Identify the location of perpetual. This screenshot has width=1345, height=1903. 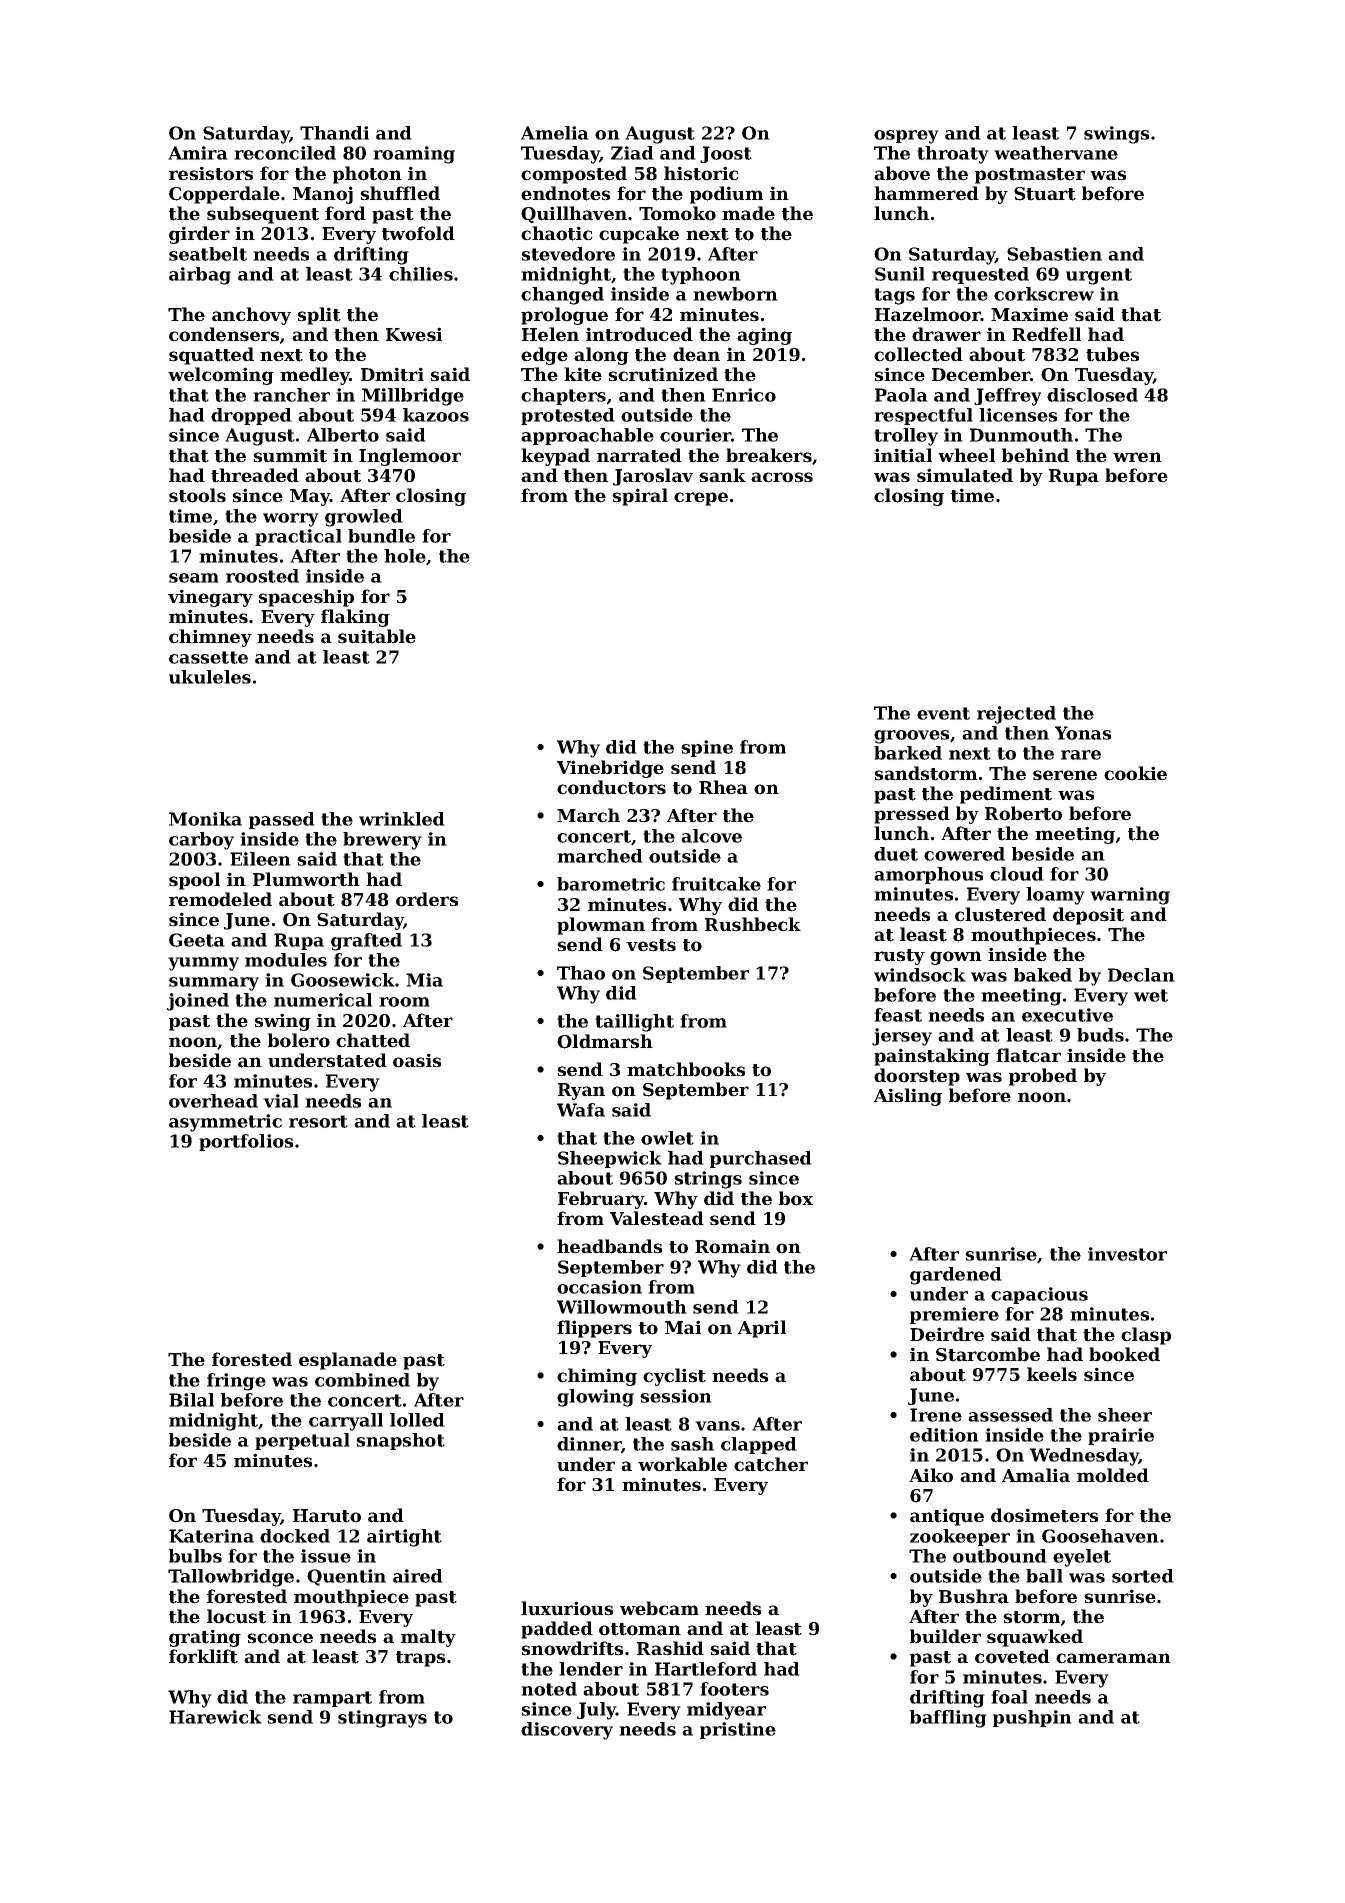
(302, 1441).
